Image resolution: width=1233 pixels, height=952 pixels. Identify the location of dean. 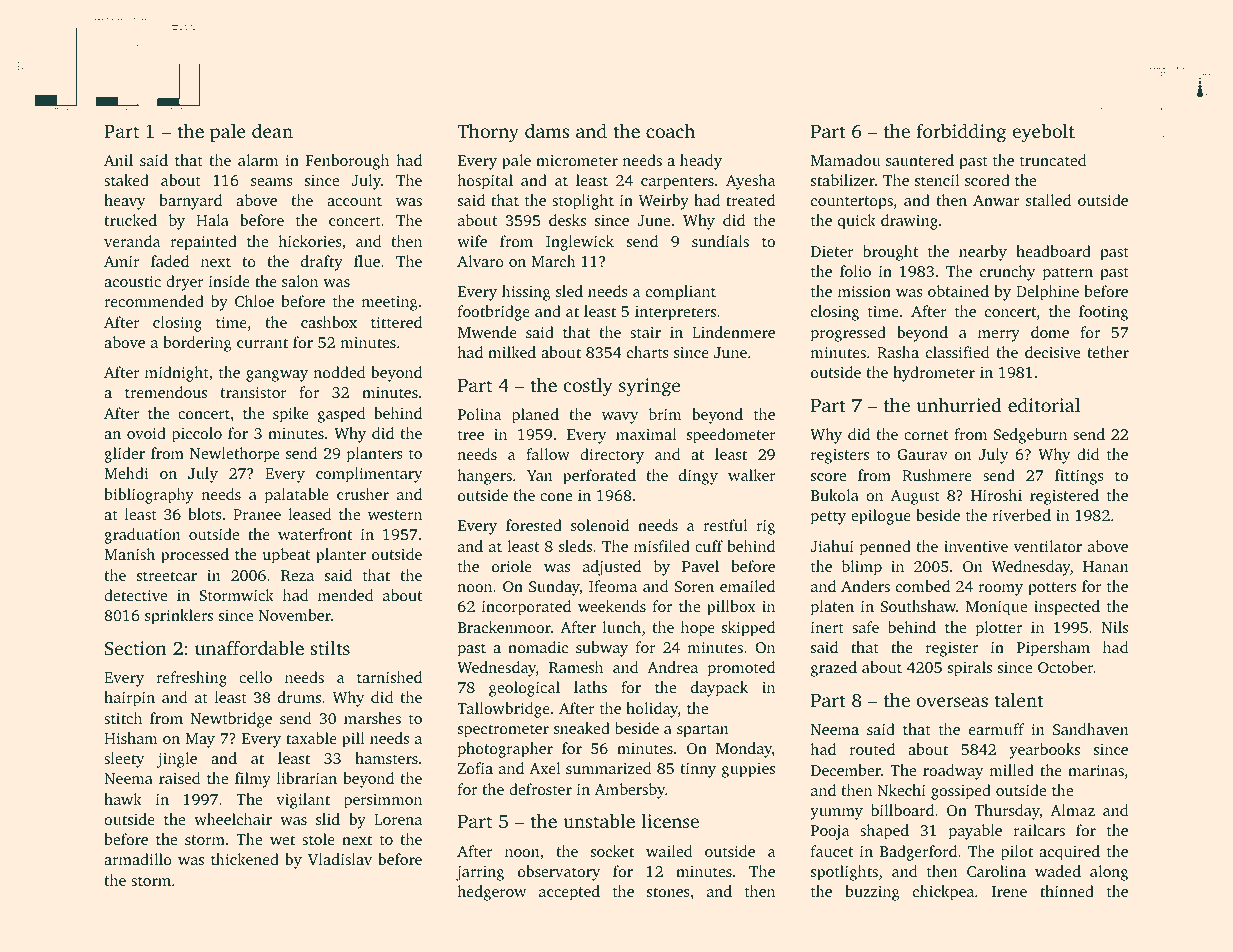
(272, 131).
